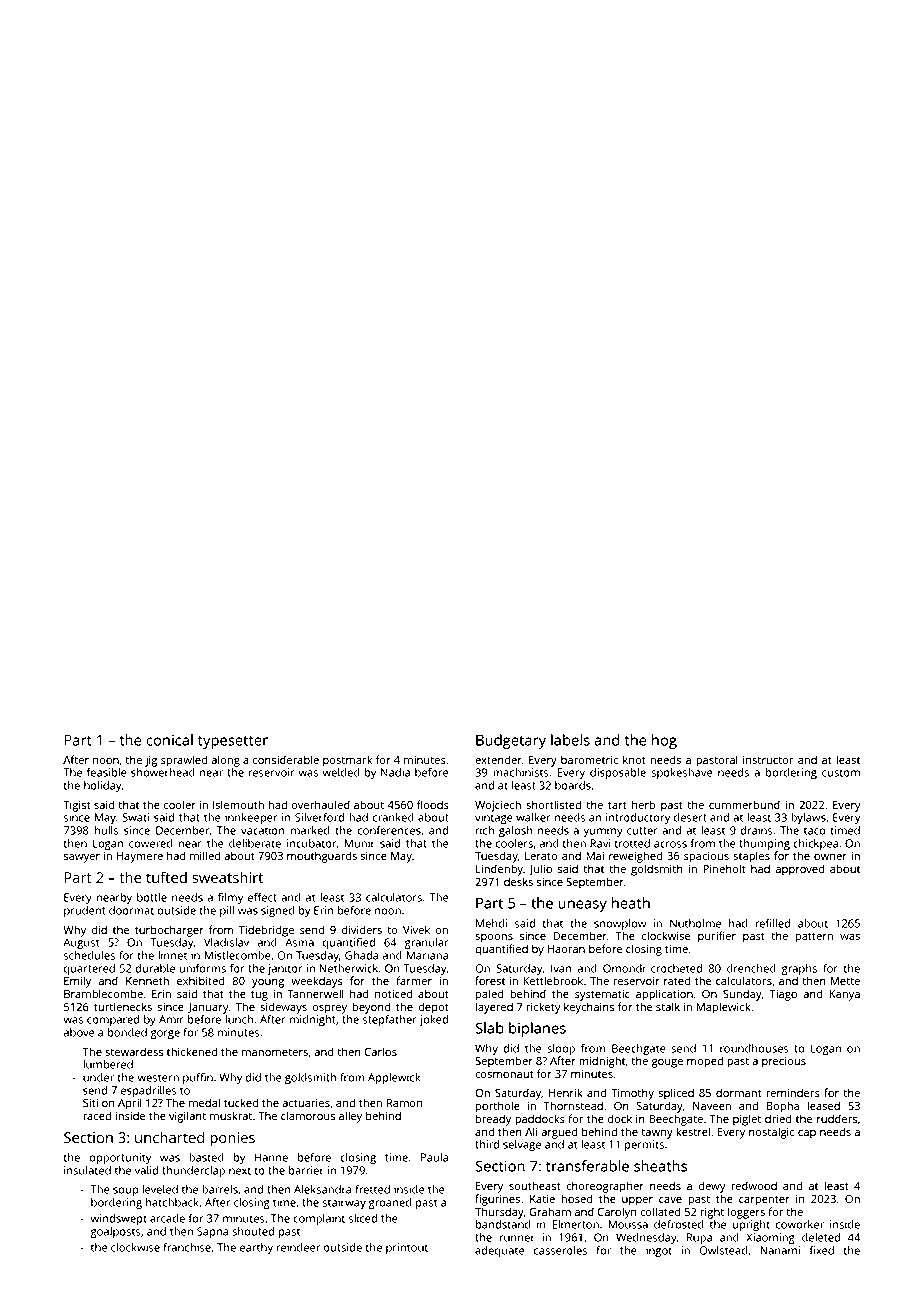 This page has width=924, height=1308. Describe the element at coordinates (115, 1232) in the page. I see `goalposts` at that location.
